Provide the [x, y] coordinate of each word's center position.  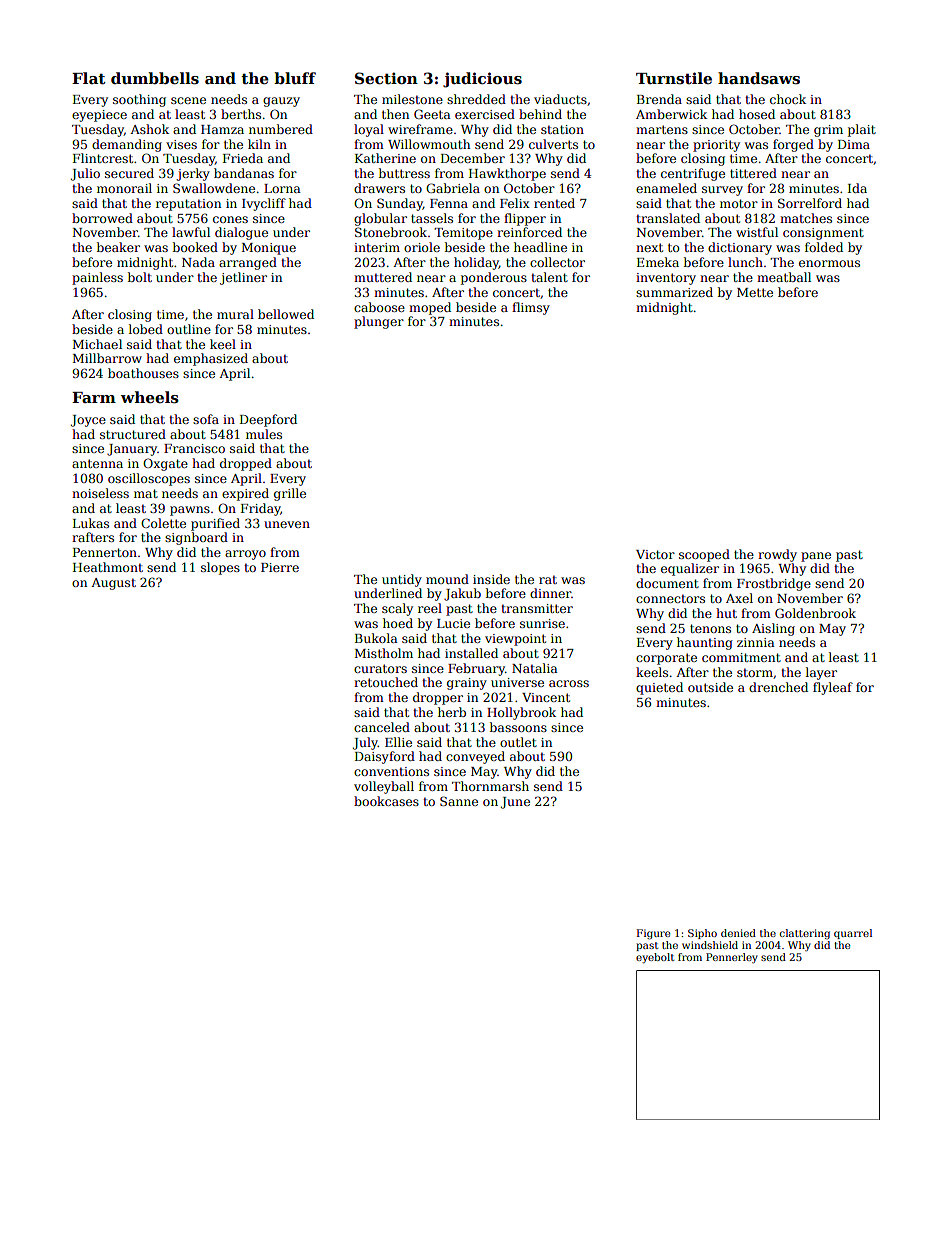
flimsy [531, 308]
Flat [89, 78]
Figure [653, 934]
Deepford [268, 420]
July [365, 743]
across [569, 683]
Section [386, 78]
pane [816, 557]
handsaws [759, 78]
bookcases [386, 801]
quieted [659, 688]
